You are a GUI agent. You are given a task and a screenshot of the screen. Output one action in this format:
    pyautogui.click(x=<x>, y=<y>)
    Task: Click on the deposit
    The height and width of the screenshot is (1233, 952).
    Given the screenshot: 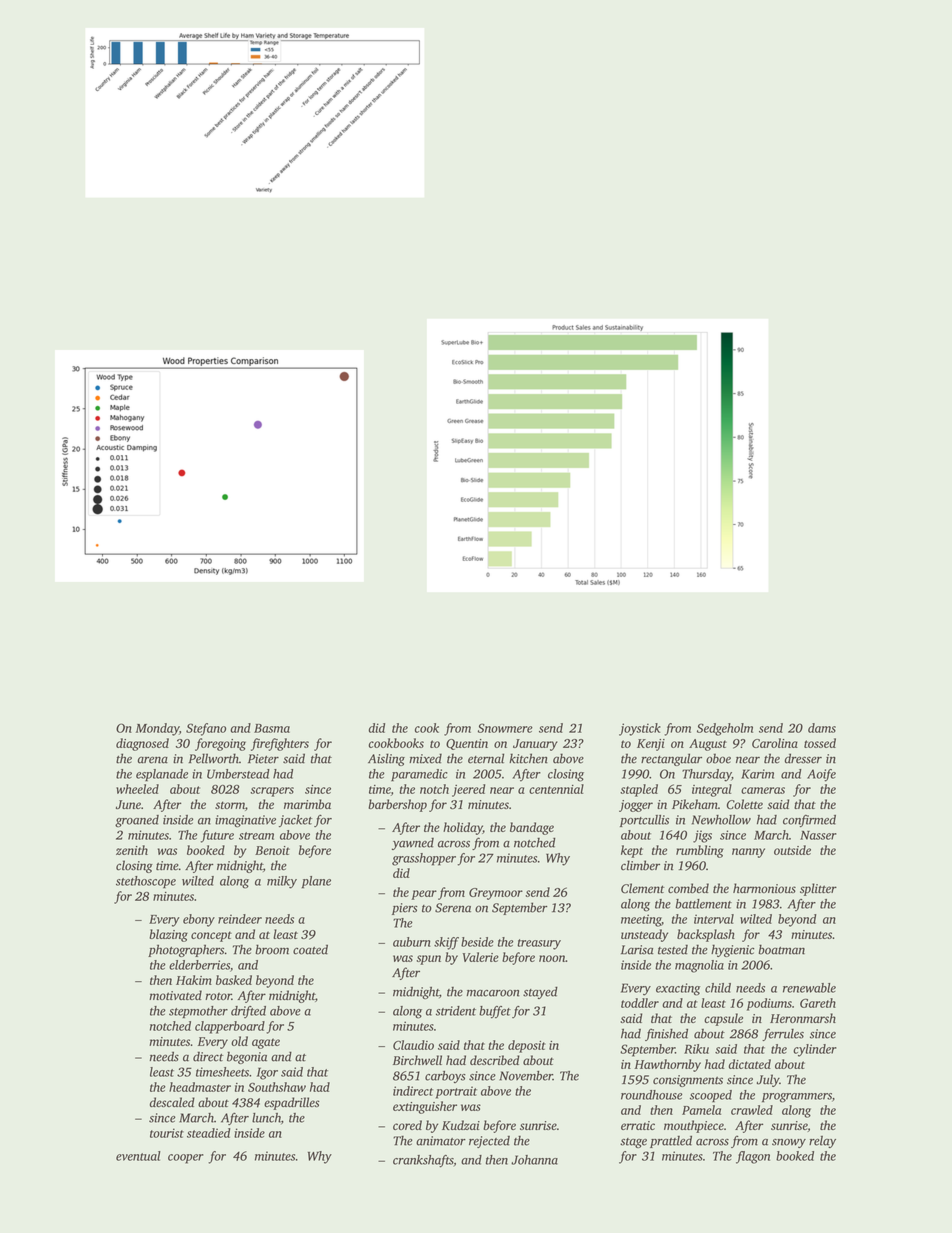 What is the action you would take?
    pyautogui.click(x=527, y=1046)
